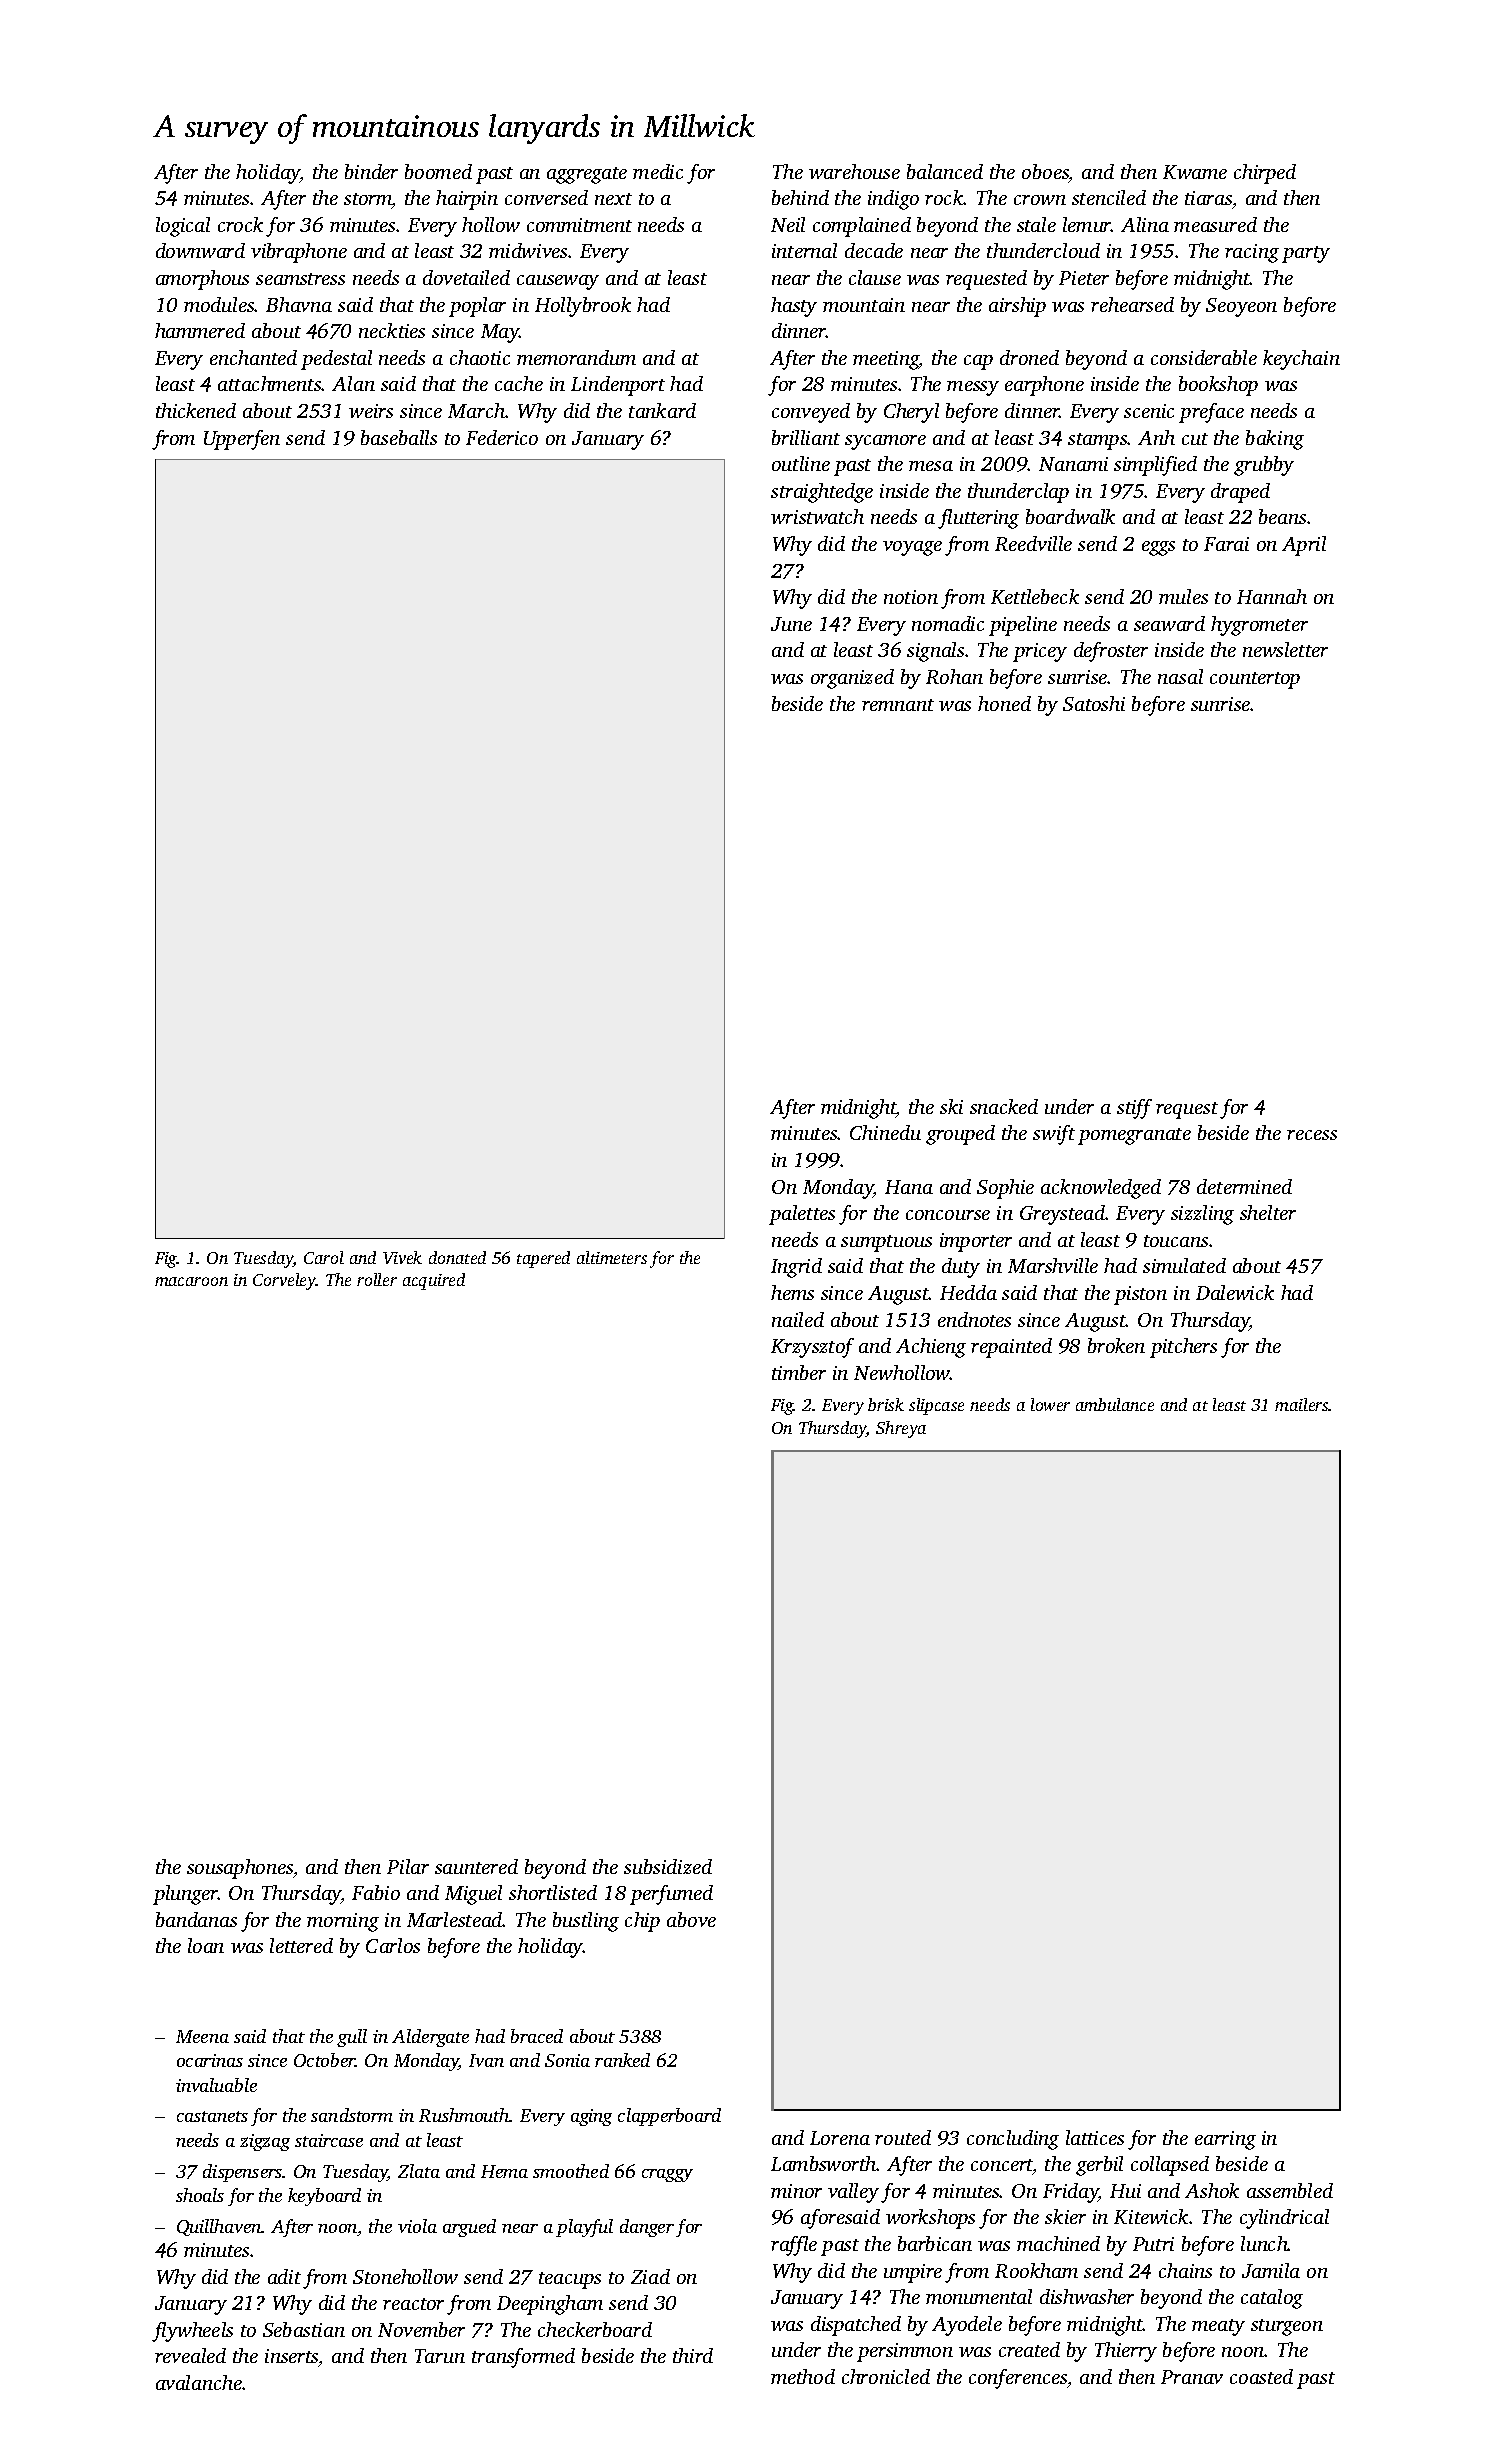 This page has width=1496, height=2464. Describe the element at coordinates (191, 1281) in the page. I see `macaroon` at that location.
